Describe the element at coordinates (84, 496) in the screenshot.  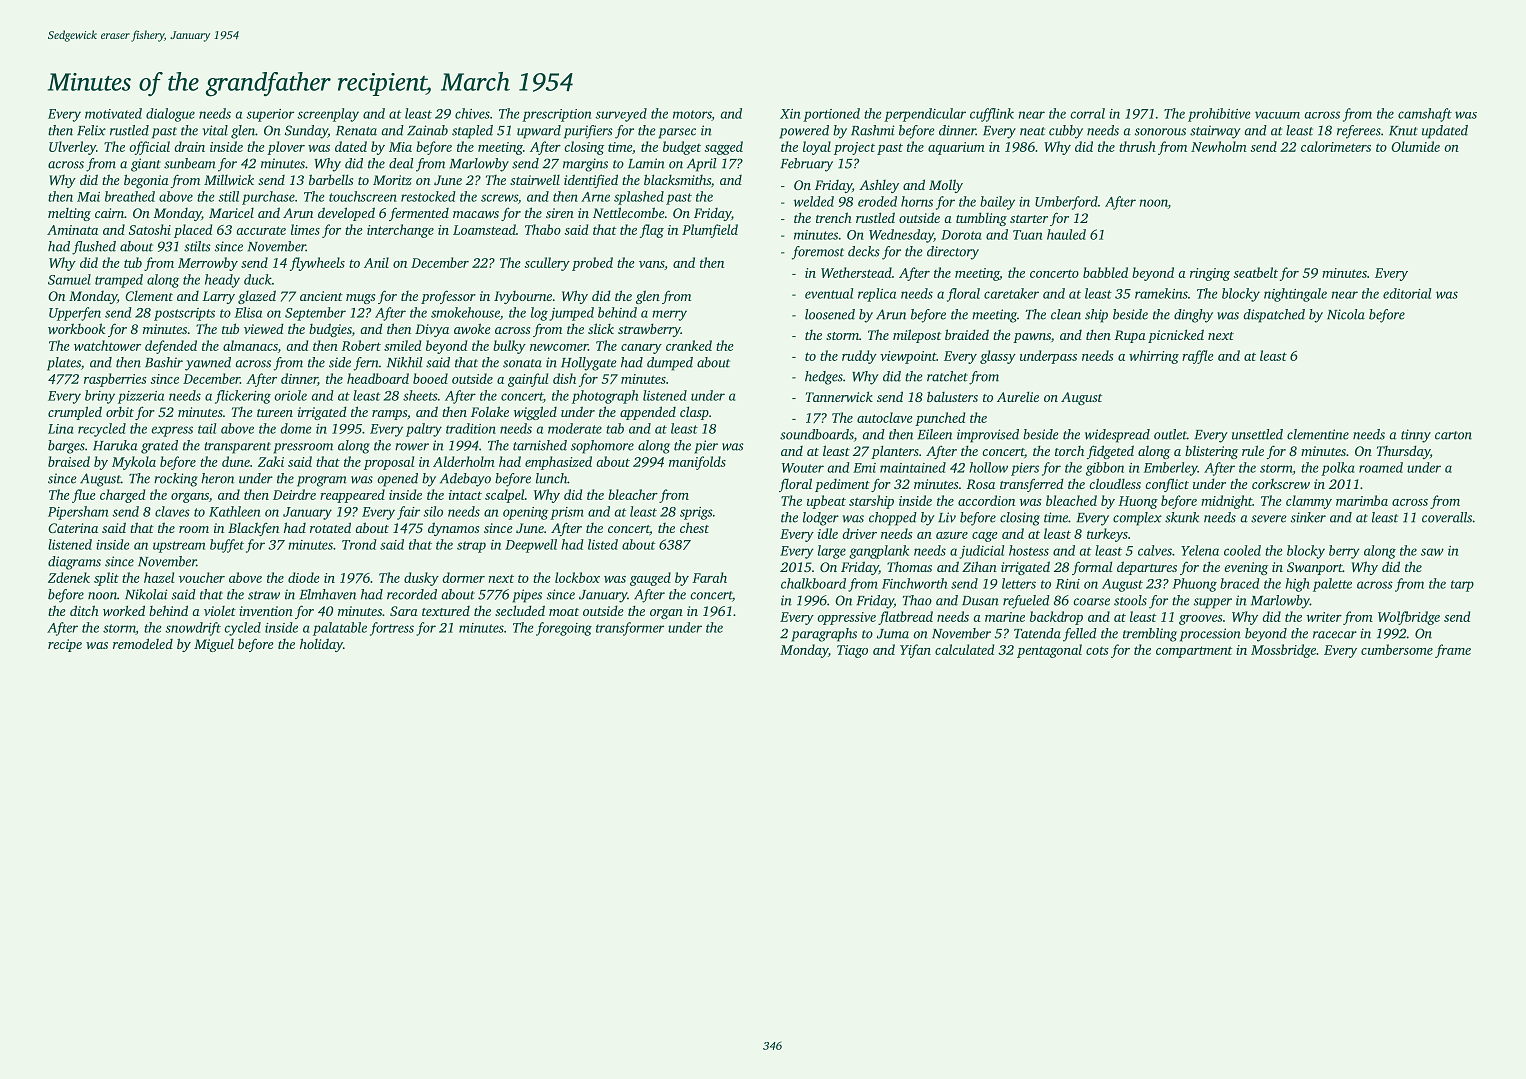
I see `flue` at that location.
